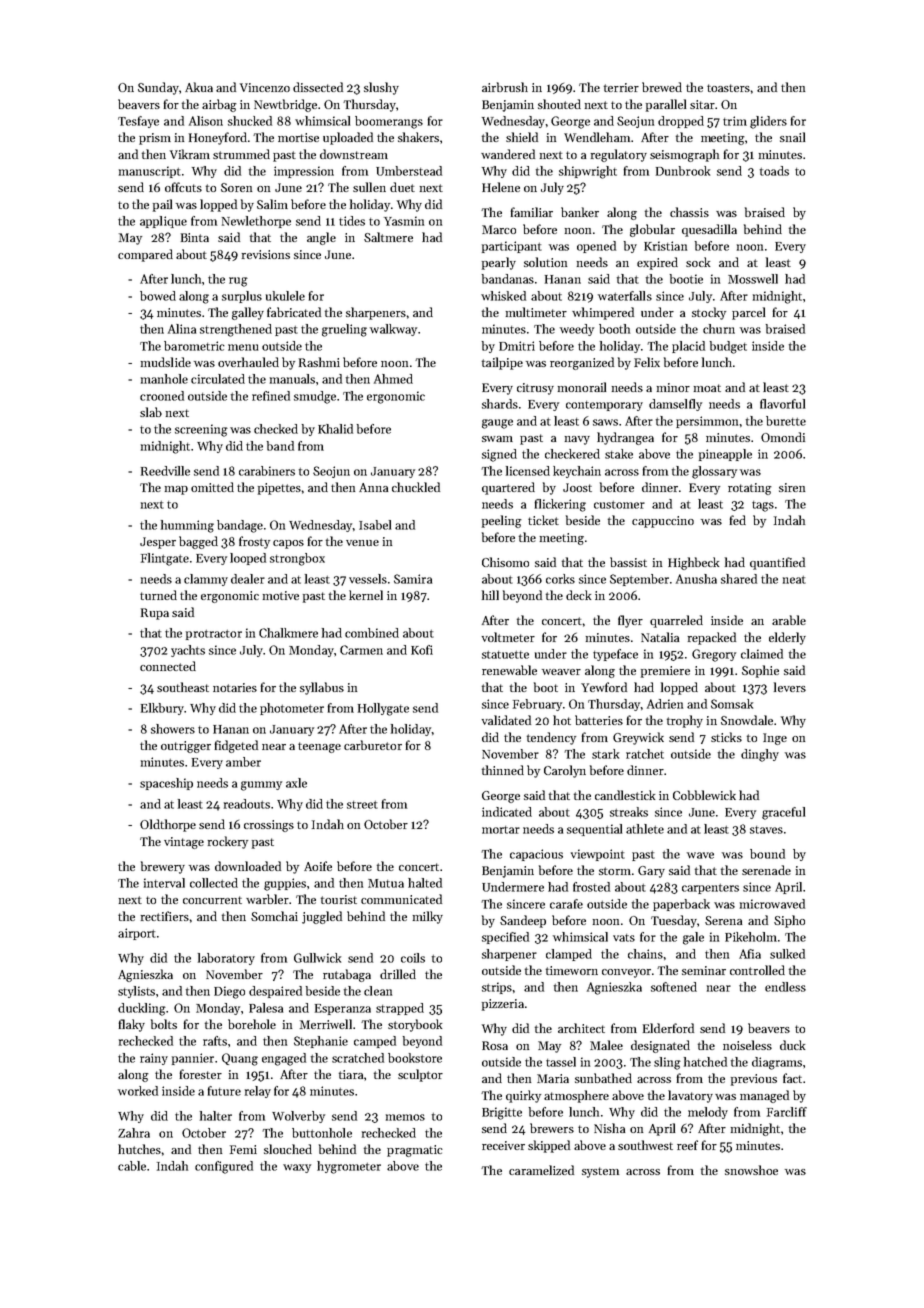 Image resolution: width=924 pixels, height=1308 pixels. Describe the element at coordinates (505, 87) in the document. I see `airbrush` at that location.
